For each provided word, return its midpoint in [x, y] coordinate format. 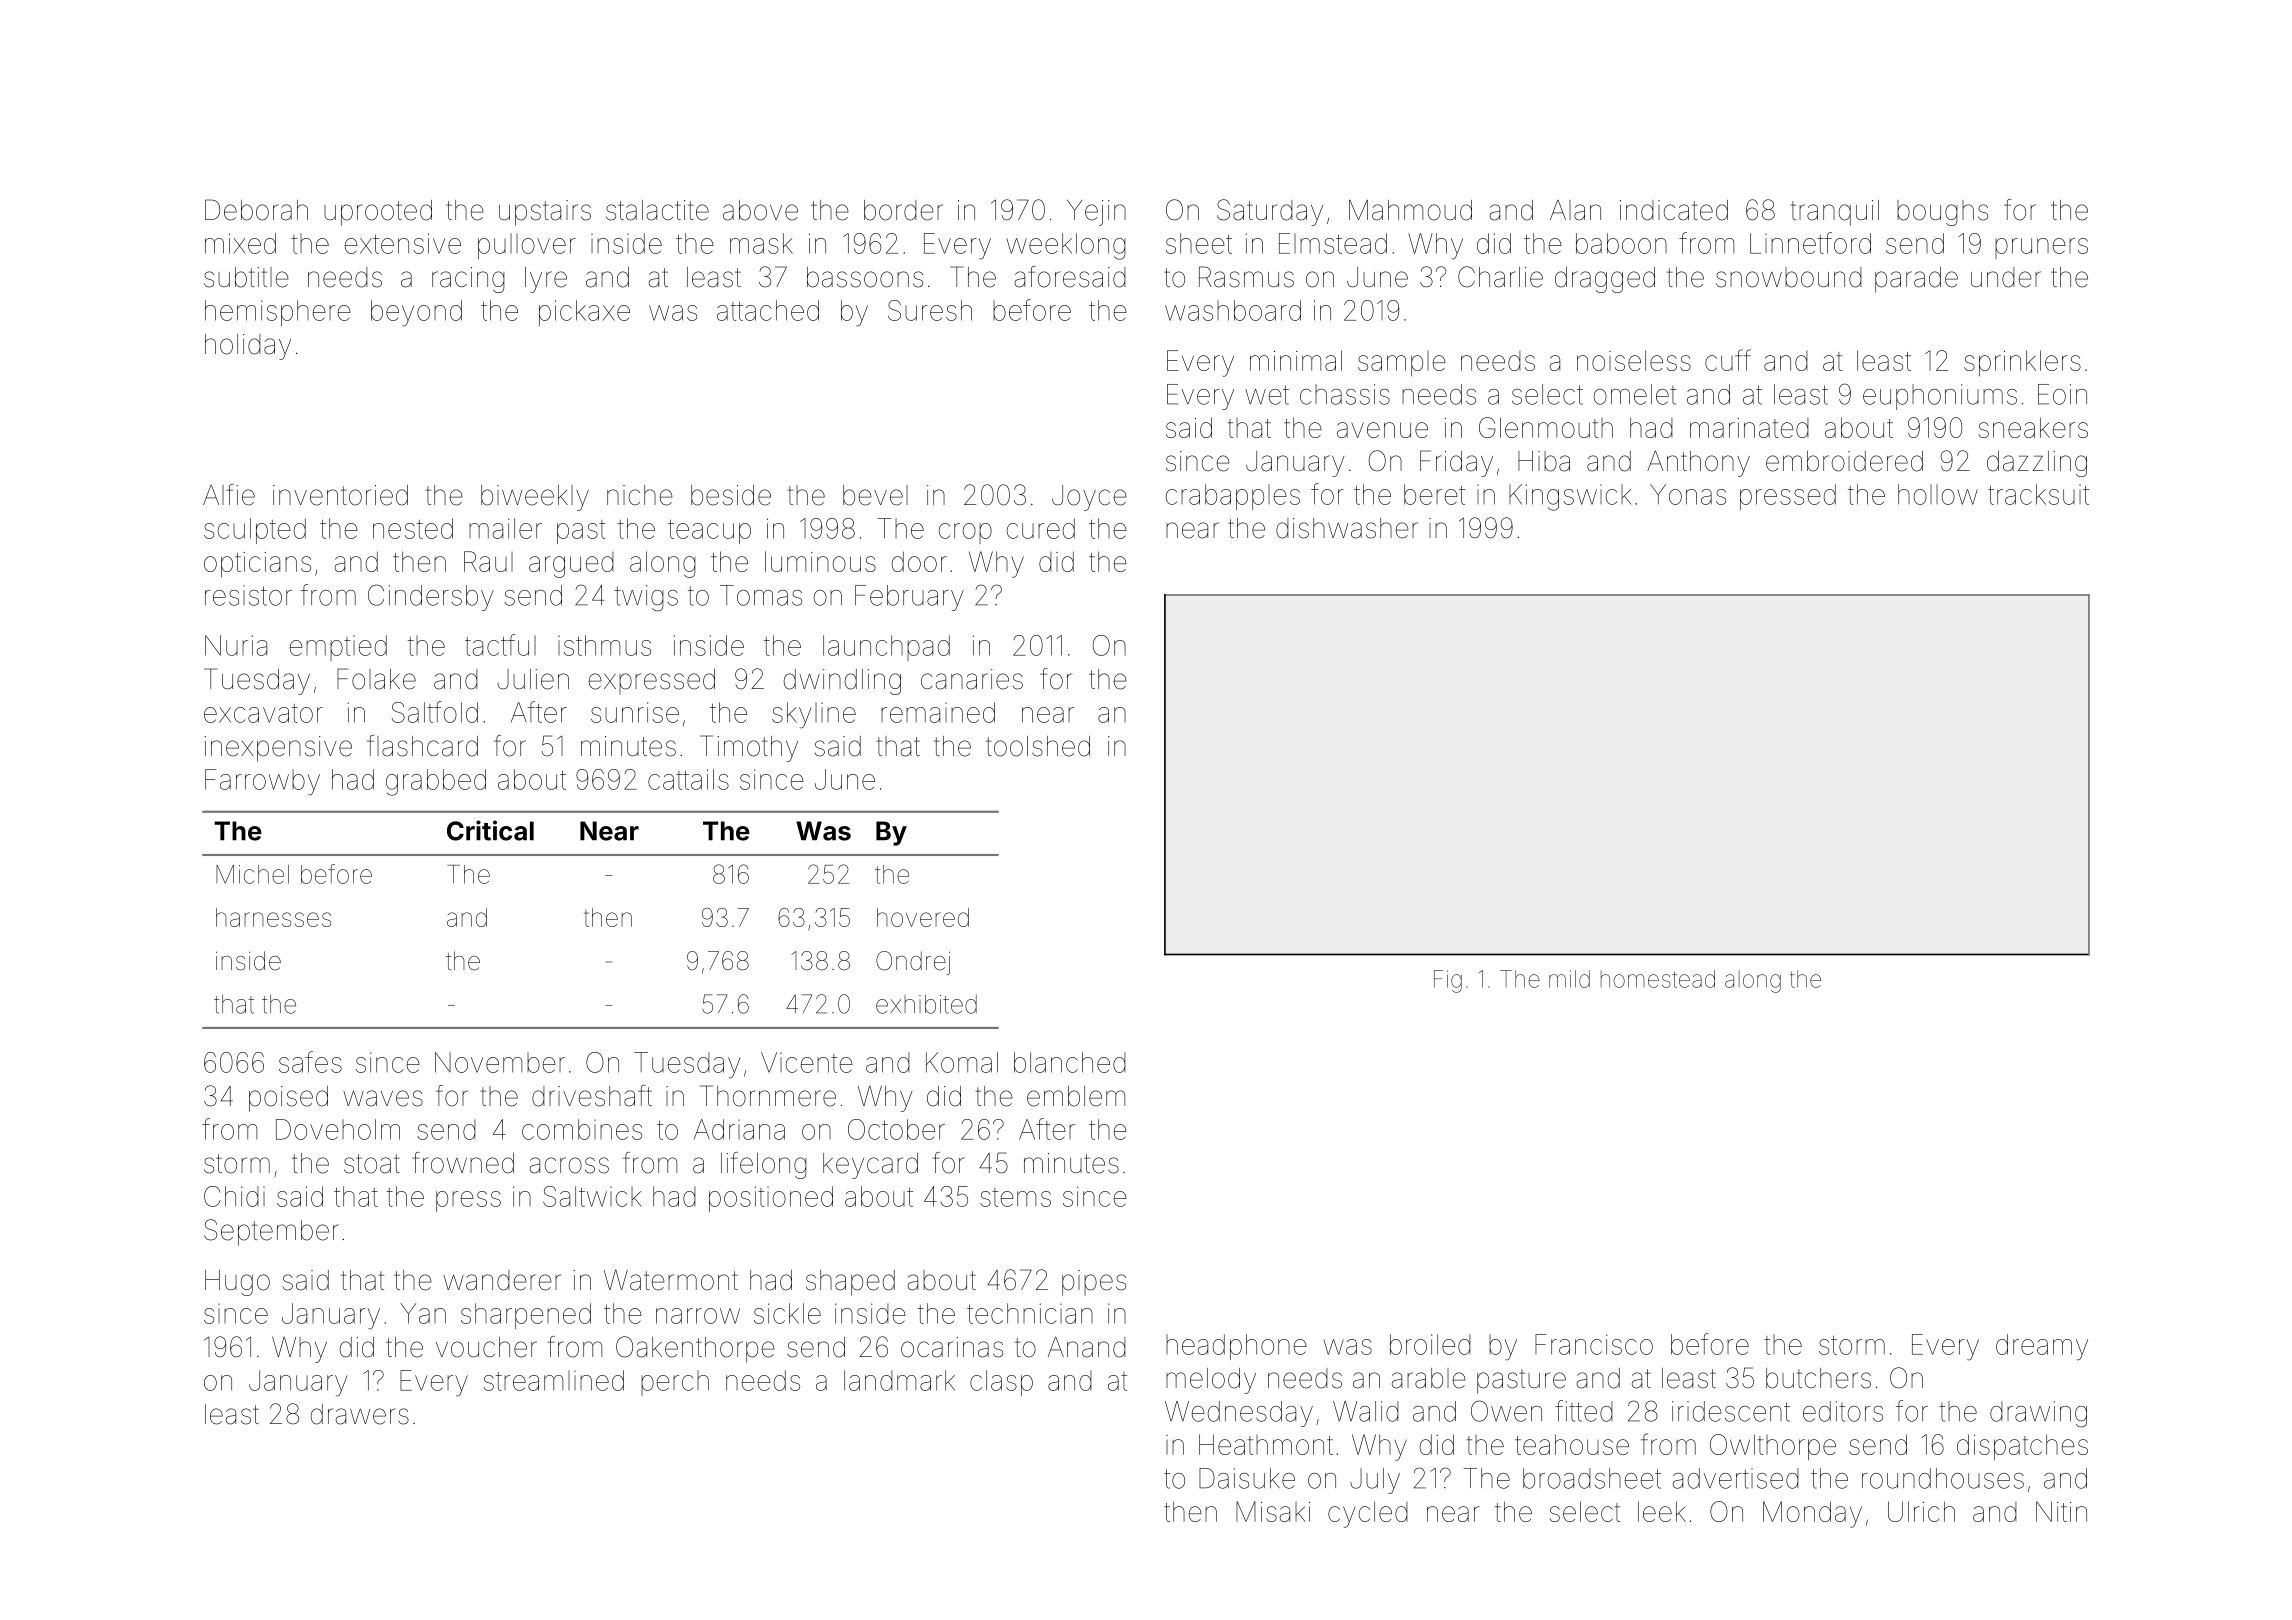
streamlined [553, 1380]
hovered [923, 917]
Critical [490, 830]
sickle [787, 1313]
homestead [1658, 979]
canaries [972, 679]
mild [1569, 979]
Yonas [1688, 494]
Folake [376, 679]
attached [768, 310]
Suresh [930, 310]
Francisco [1594, 1344]
